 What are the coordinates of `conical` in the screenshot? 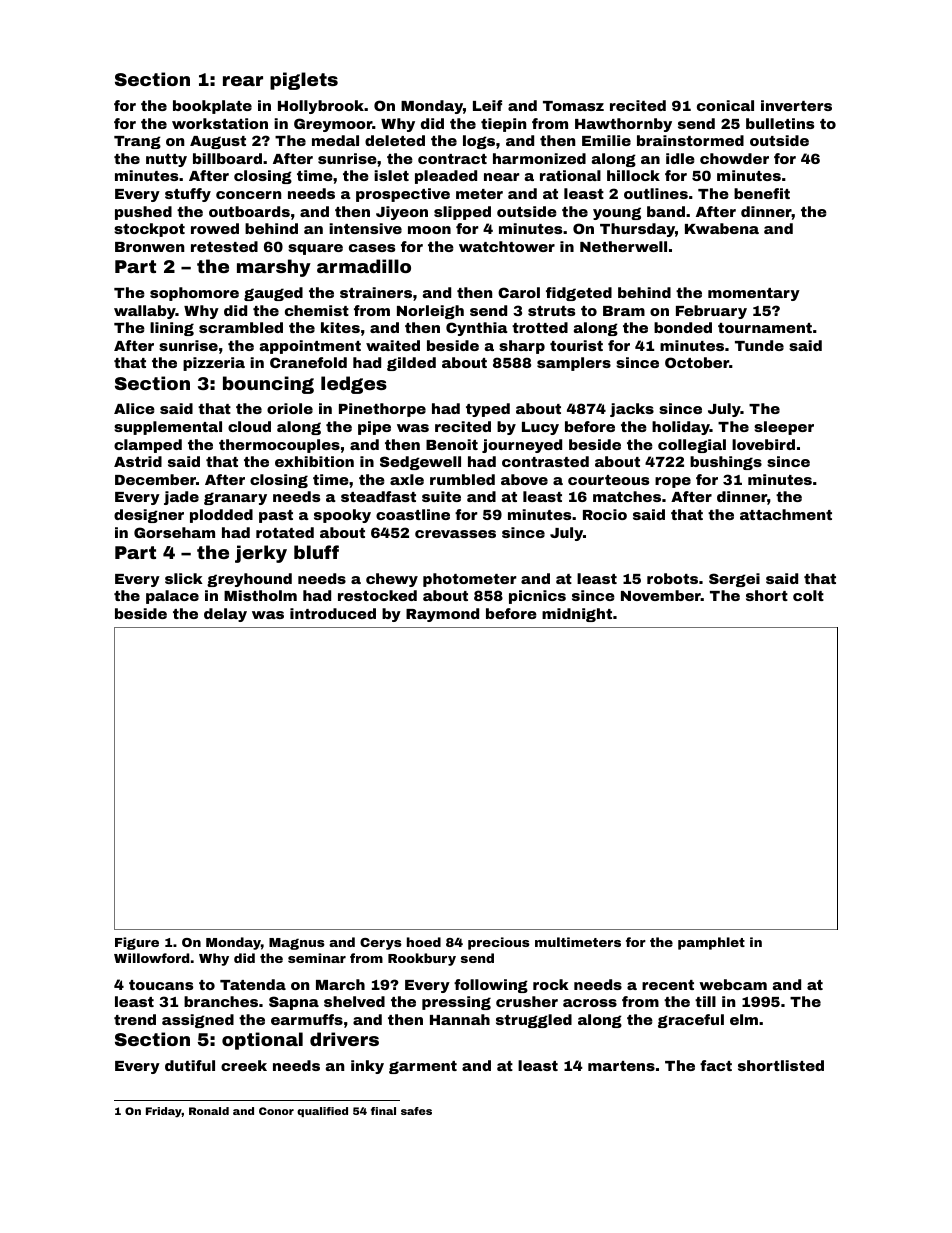 It's located at (725, 105).
